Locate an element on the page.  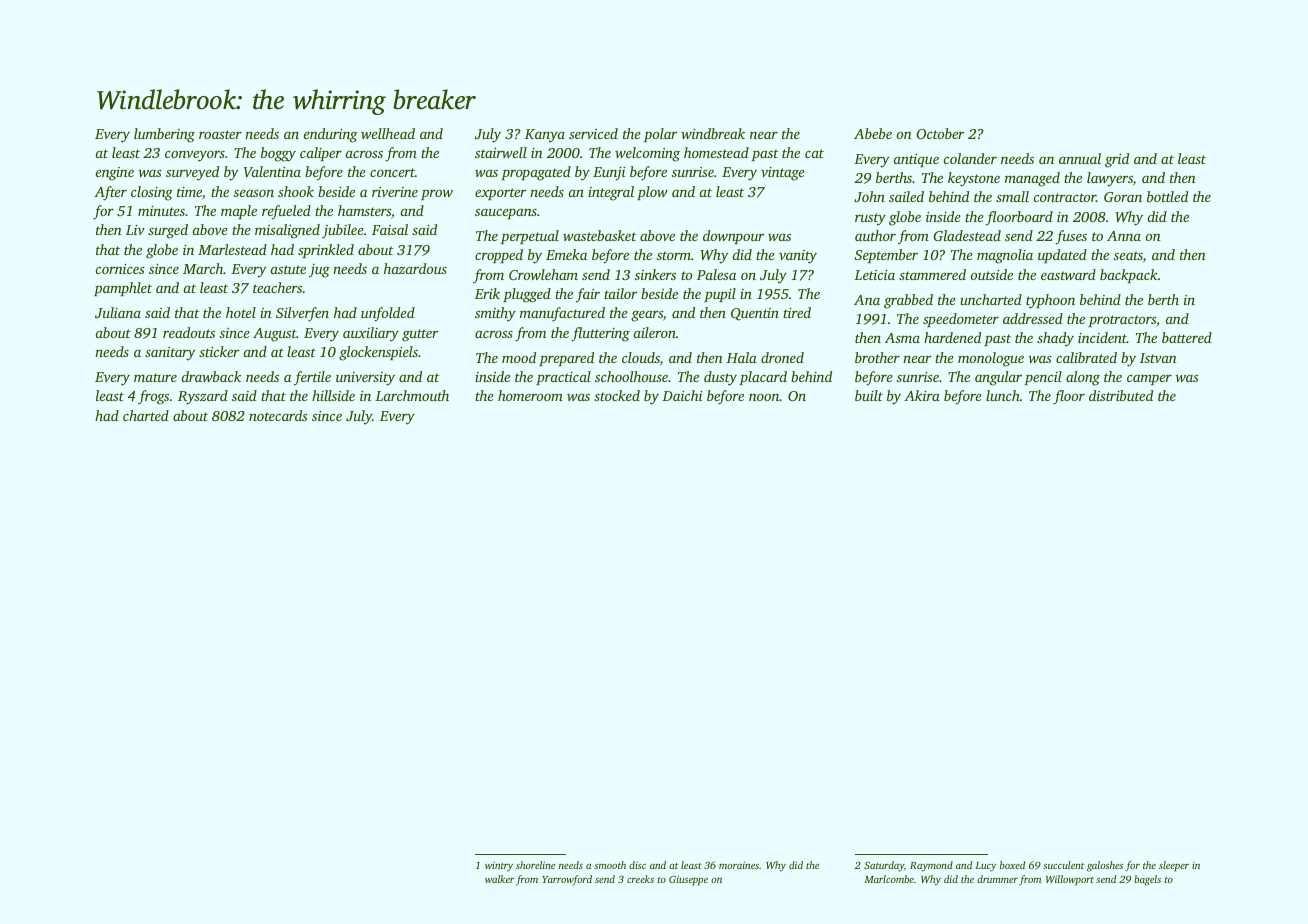
sinkers is located at coordinates (655, 274).
